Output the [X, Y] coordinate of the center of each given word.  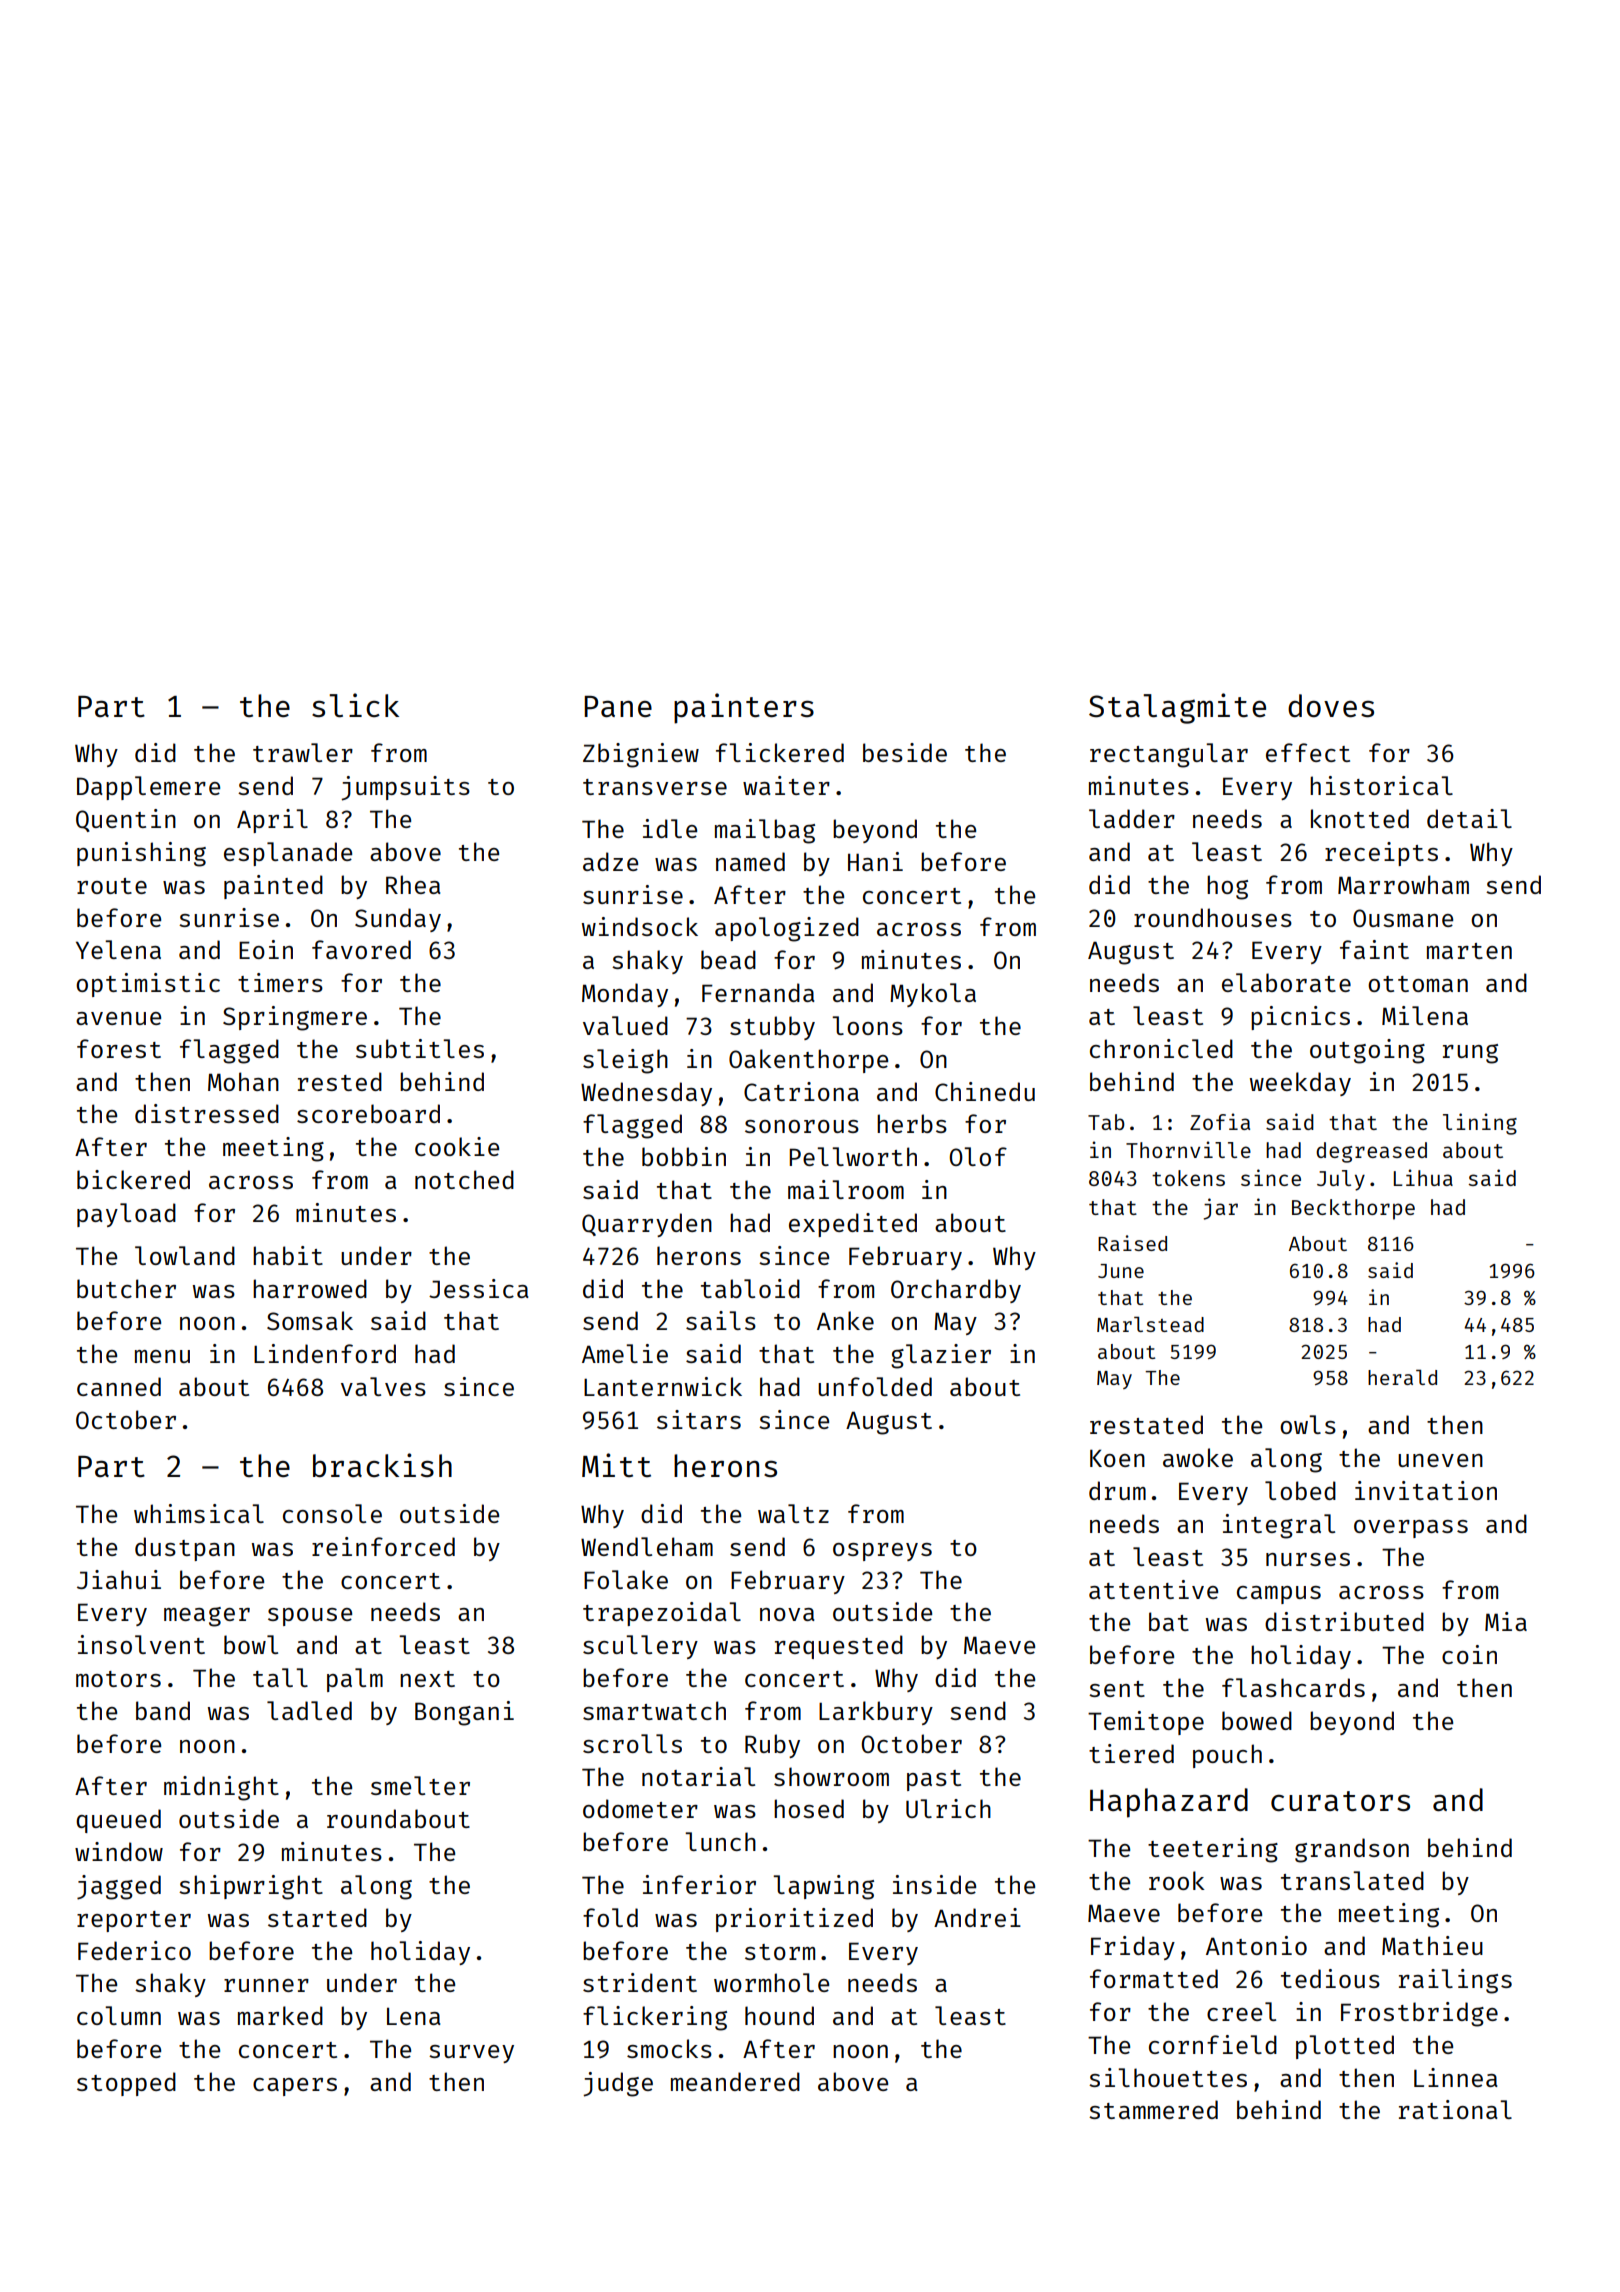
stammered [1153, 2109]
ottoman [1418, 984]
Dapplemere [148, 788]
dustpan [185, 1549]
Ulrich [948, 1808]
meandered [735, 2081]
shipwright [251, 1887]
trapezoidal [662, 1614]
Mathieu [1432, 1945]
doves [1331, 705]
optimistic [148, 985]
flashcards [1293, 1687]
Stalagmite [1177, 708]
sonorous [802, 1126]
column [119, 2015]
